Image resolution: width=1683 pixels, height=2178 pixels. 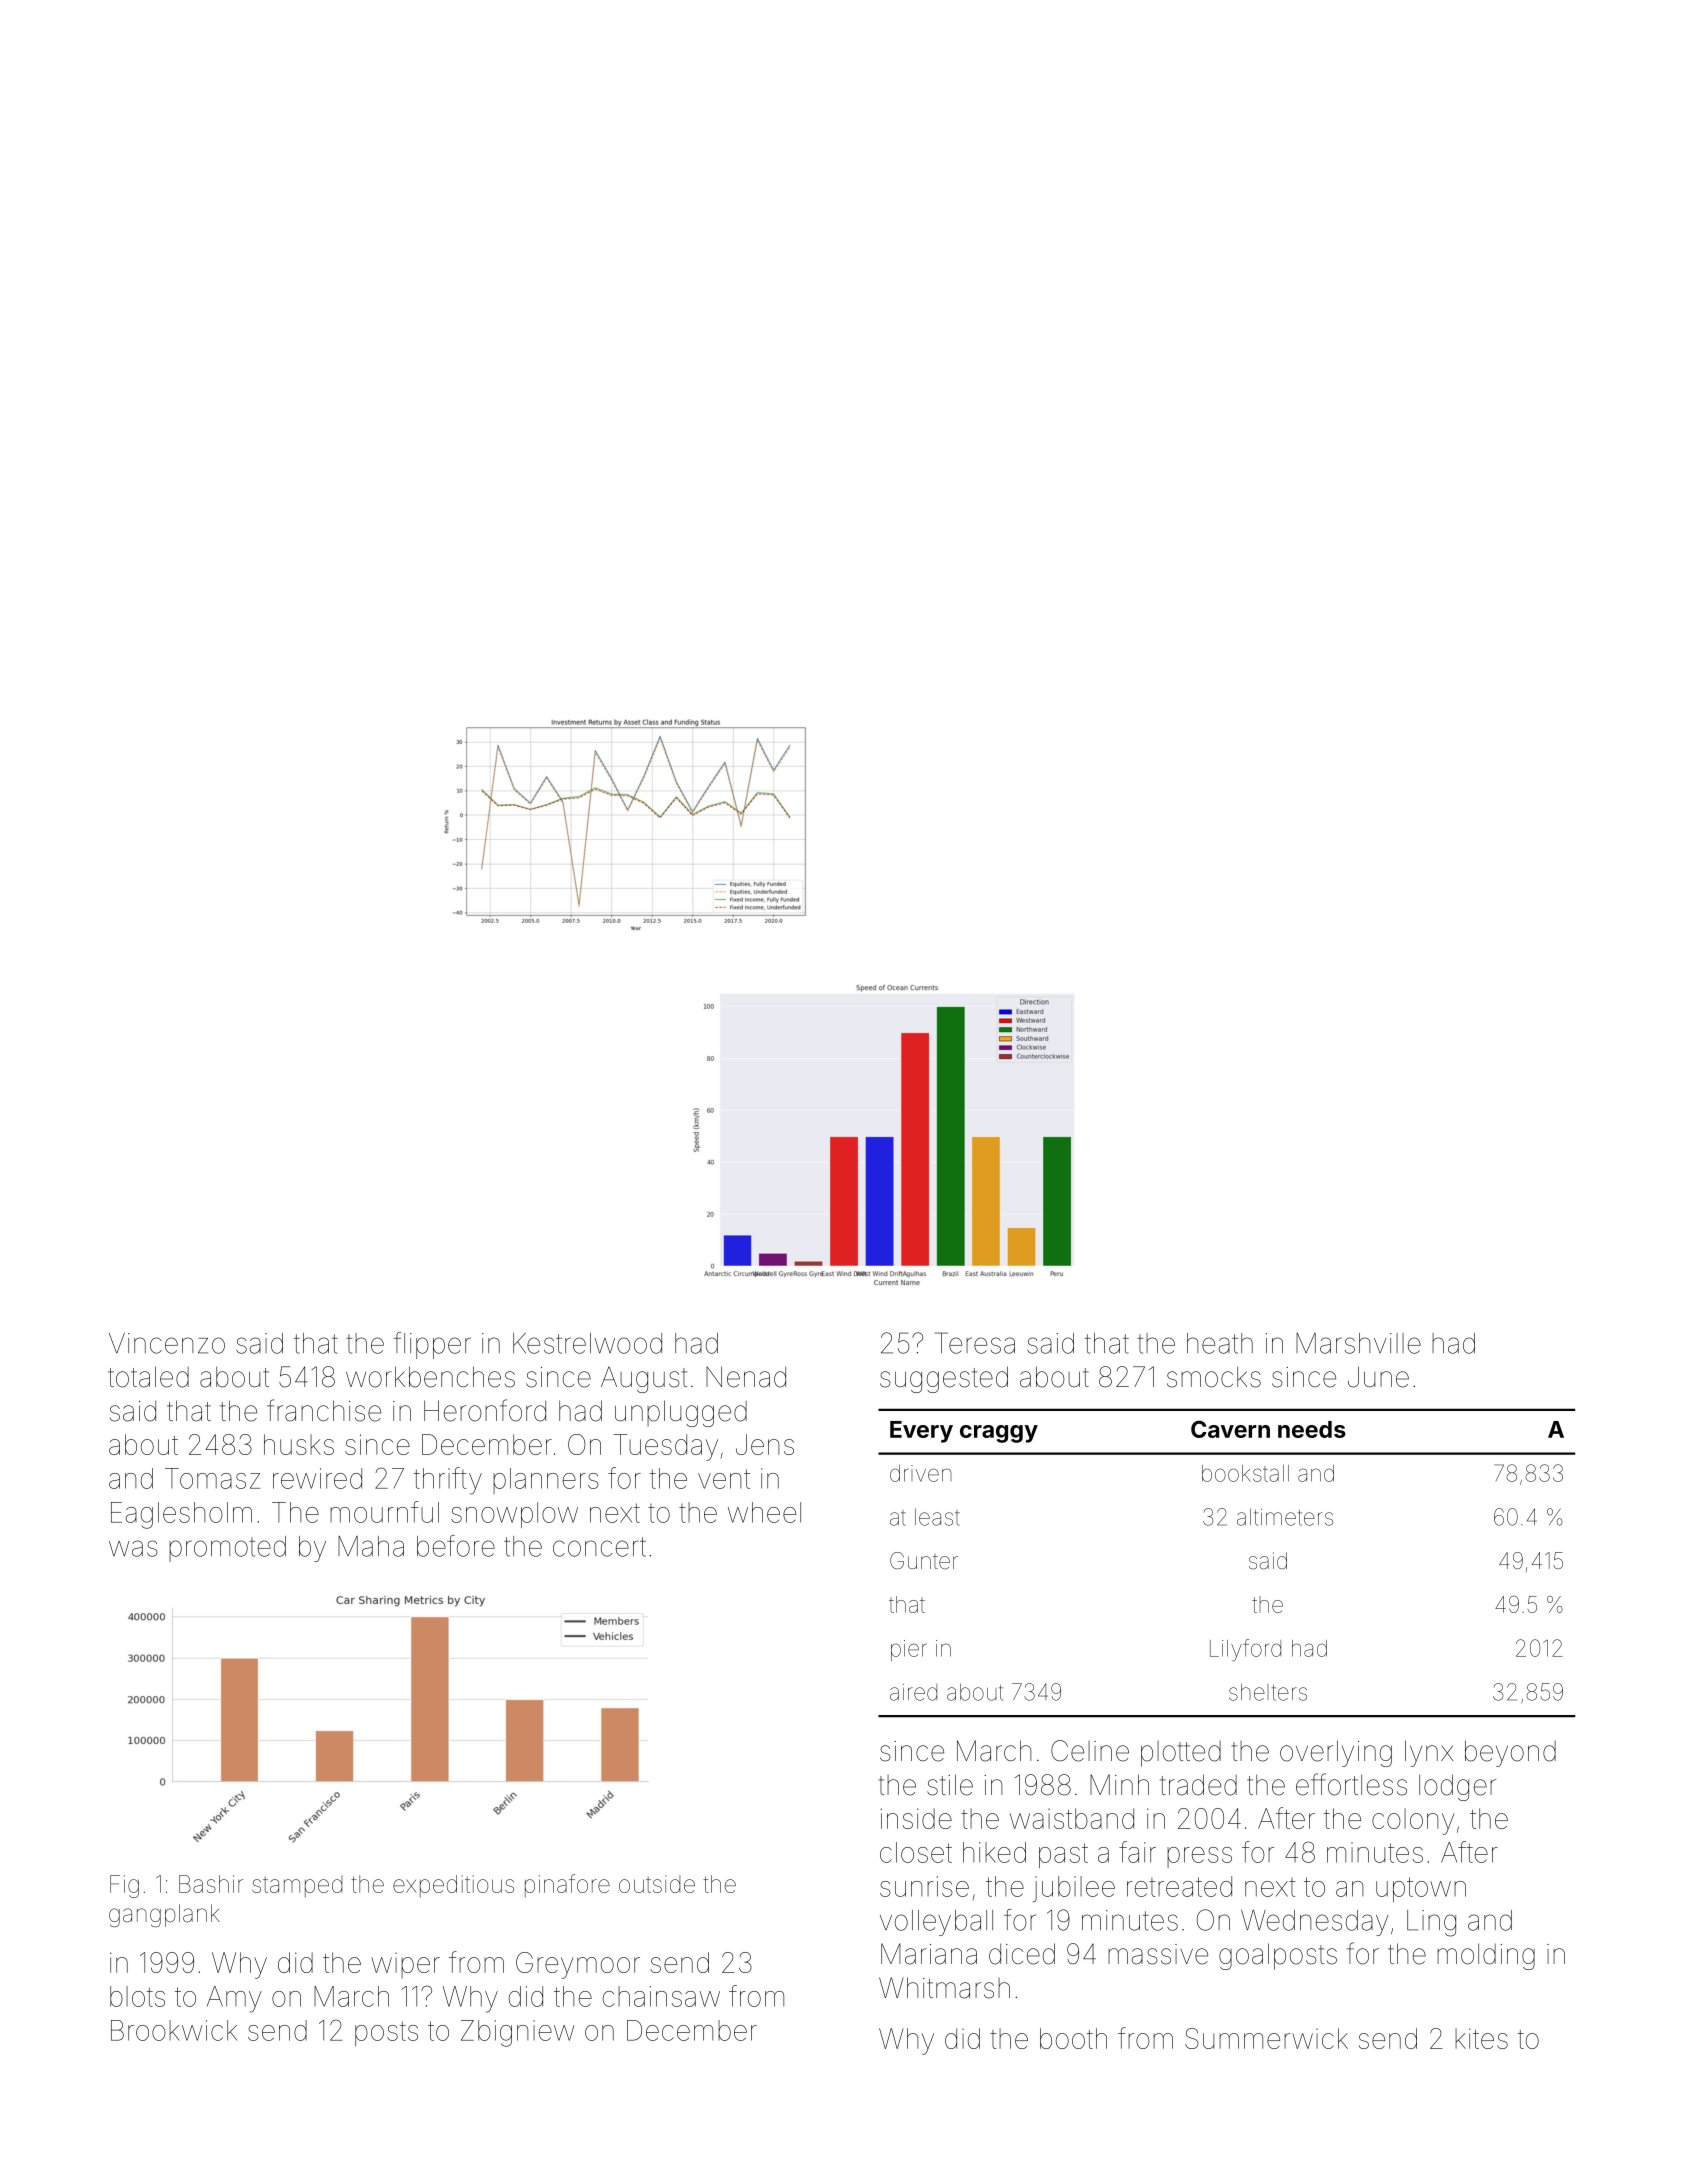 I want to click on lynx, so click(x=1429, y=1753).
